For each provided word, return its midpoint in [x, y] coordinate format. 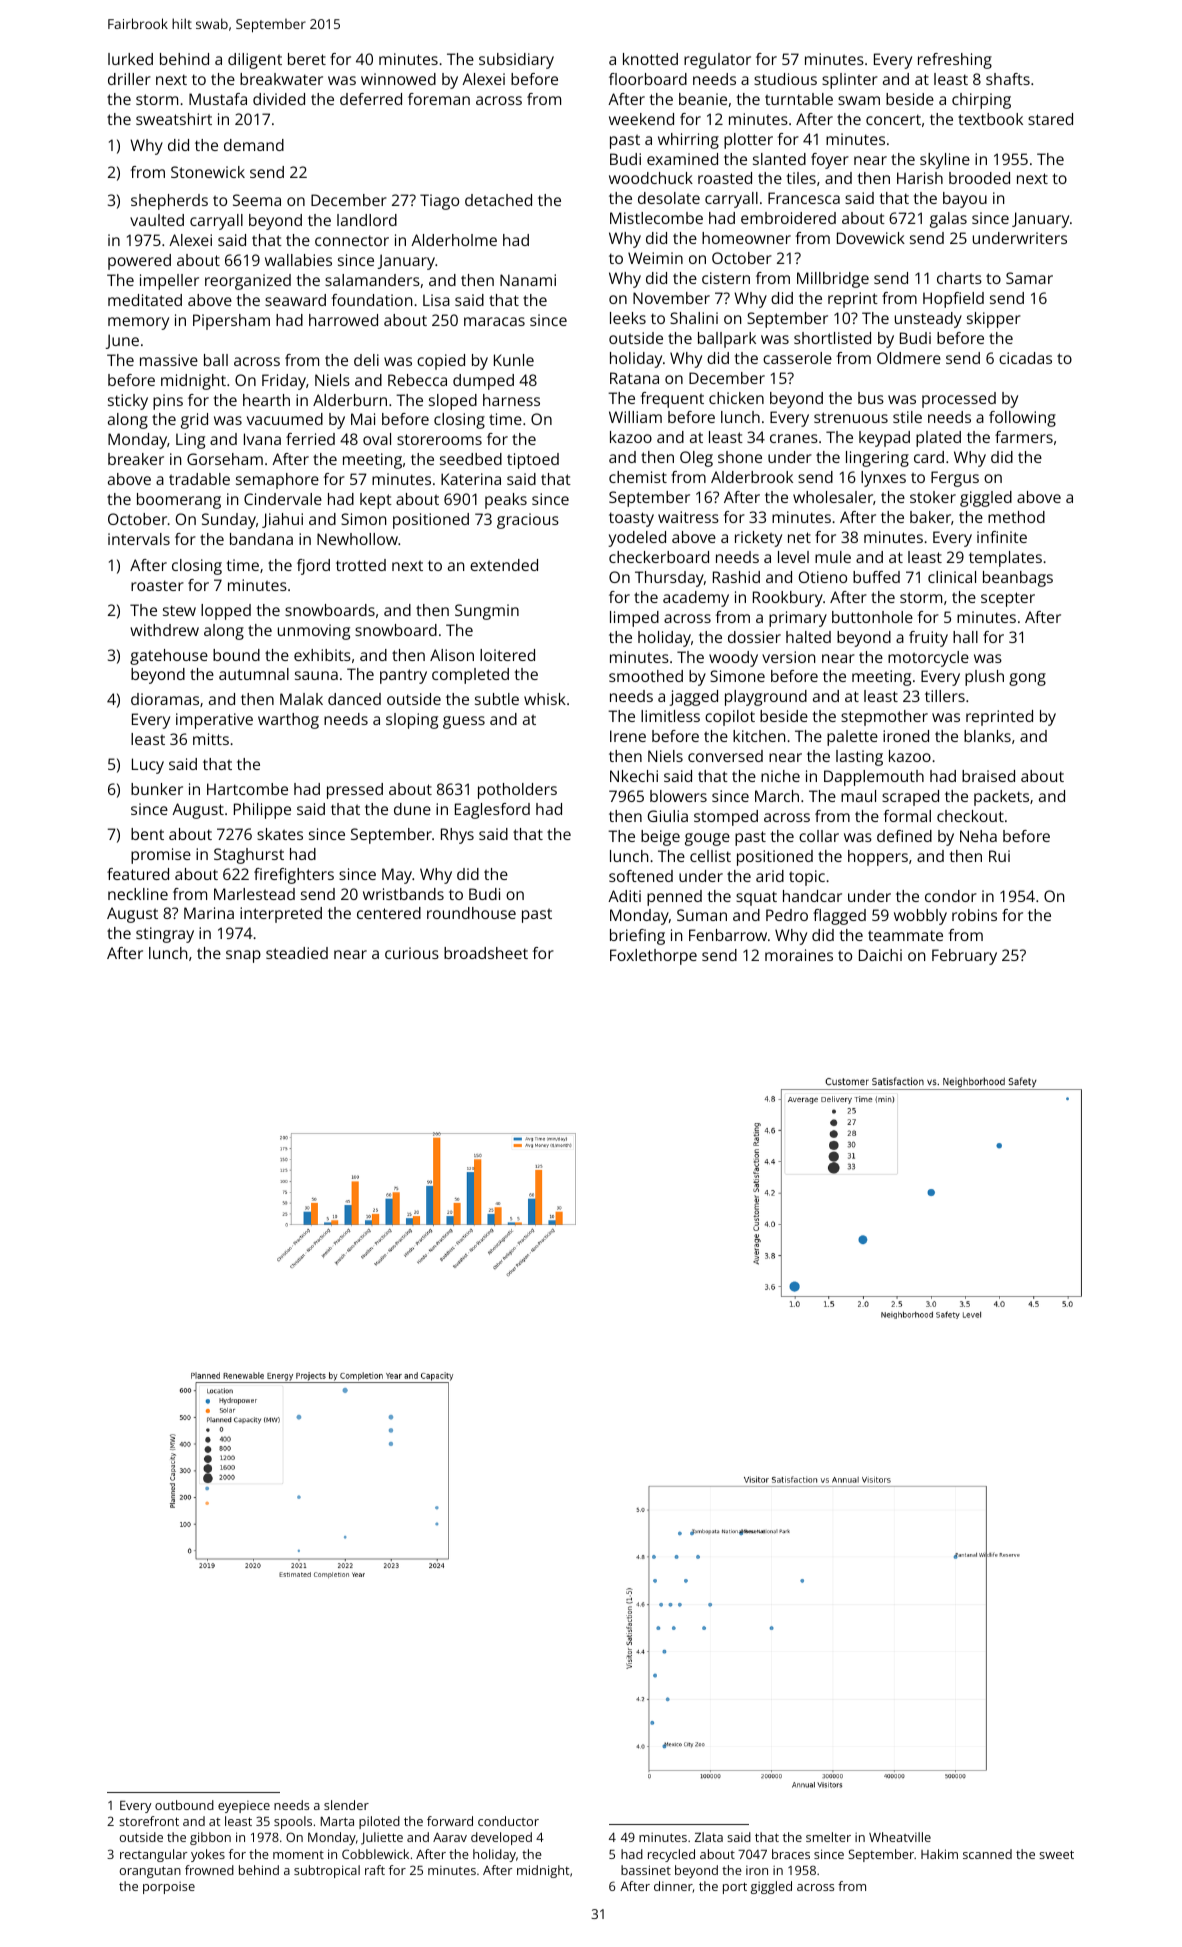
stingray [165, 935]
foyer [830, 161]
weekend [641, 119]
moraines [799, 955]
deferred [371, 99]
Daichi [880, 955]
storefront [149, 1821]
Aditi [624, 896]
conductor [508, 1821]
